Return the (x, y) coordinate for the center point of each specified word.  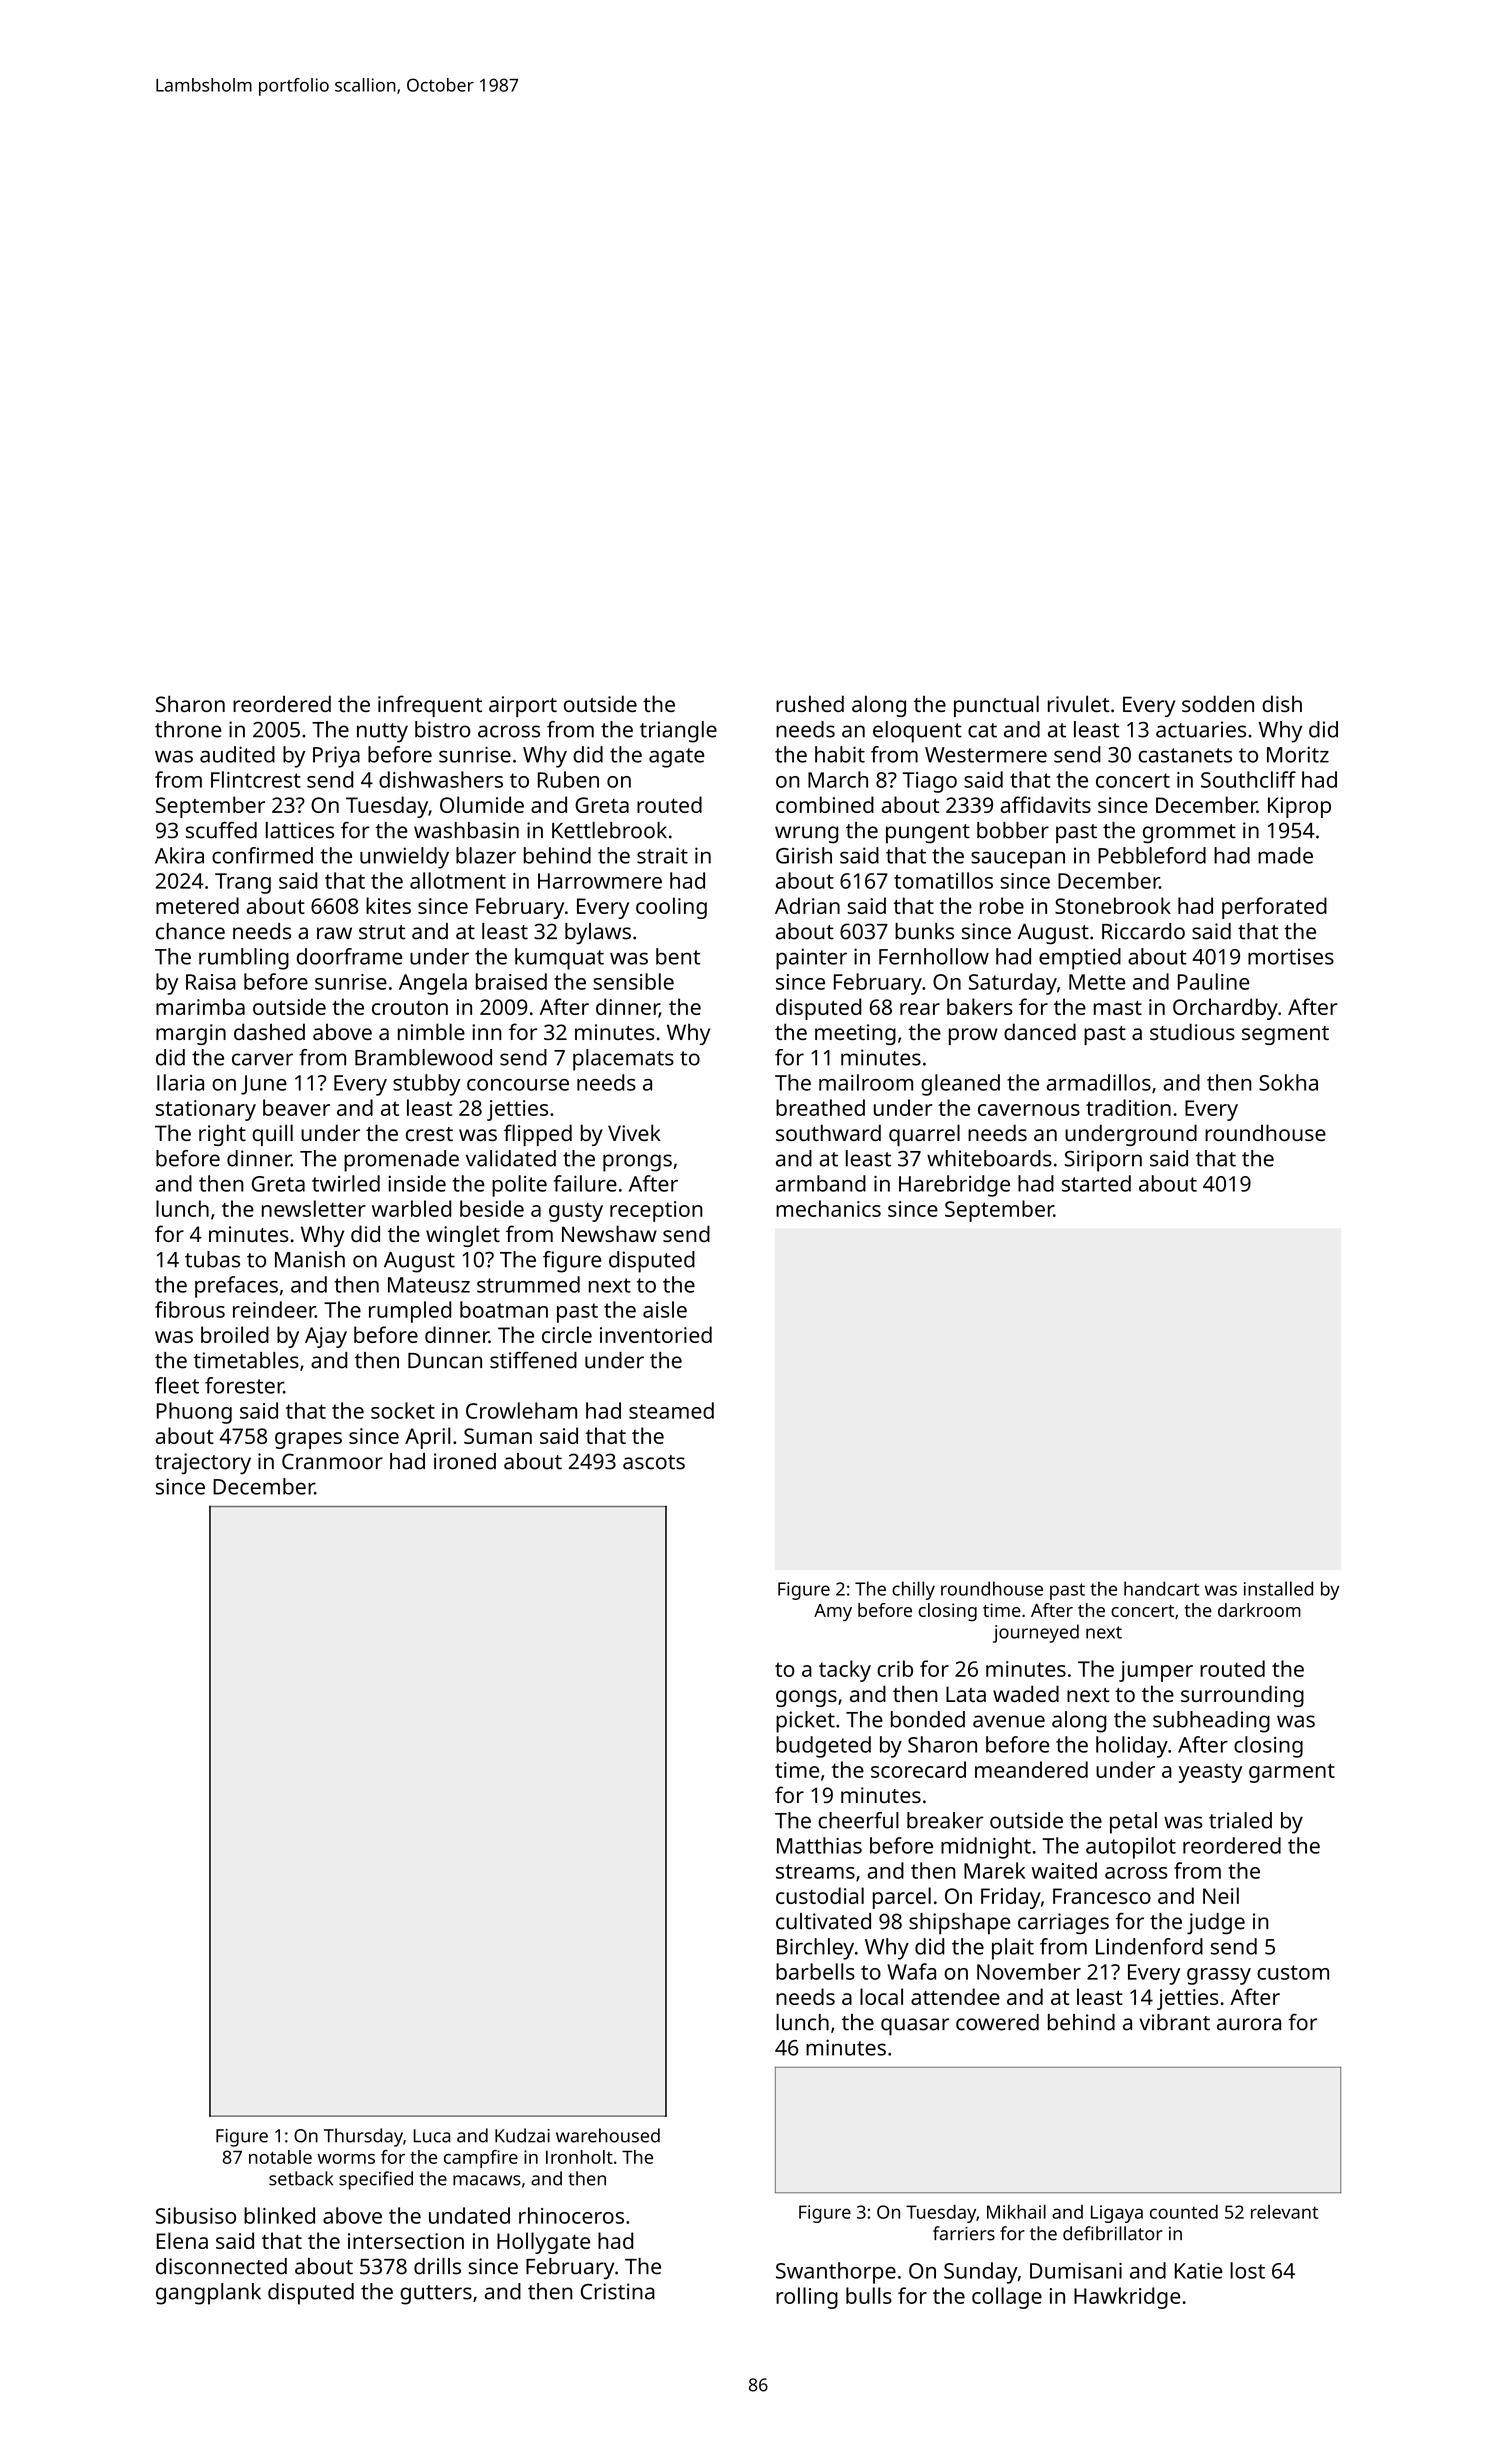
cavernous (1029, 1110)
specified (376, 2180)
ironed (465, 1461)
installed (1278, 1588)
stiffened (533, 1360)
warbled (411, 1208)
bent (678, 956)
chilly (913, 1590)
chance (190, 931)
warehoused (608, 2135)
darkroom (1259, 1610)
